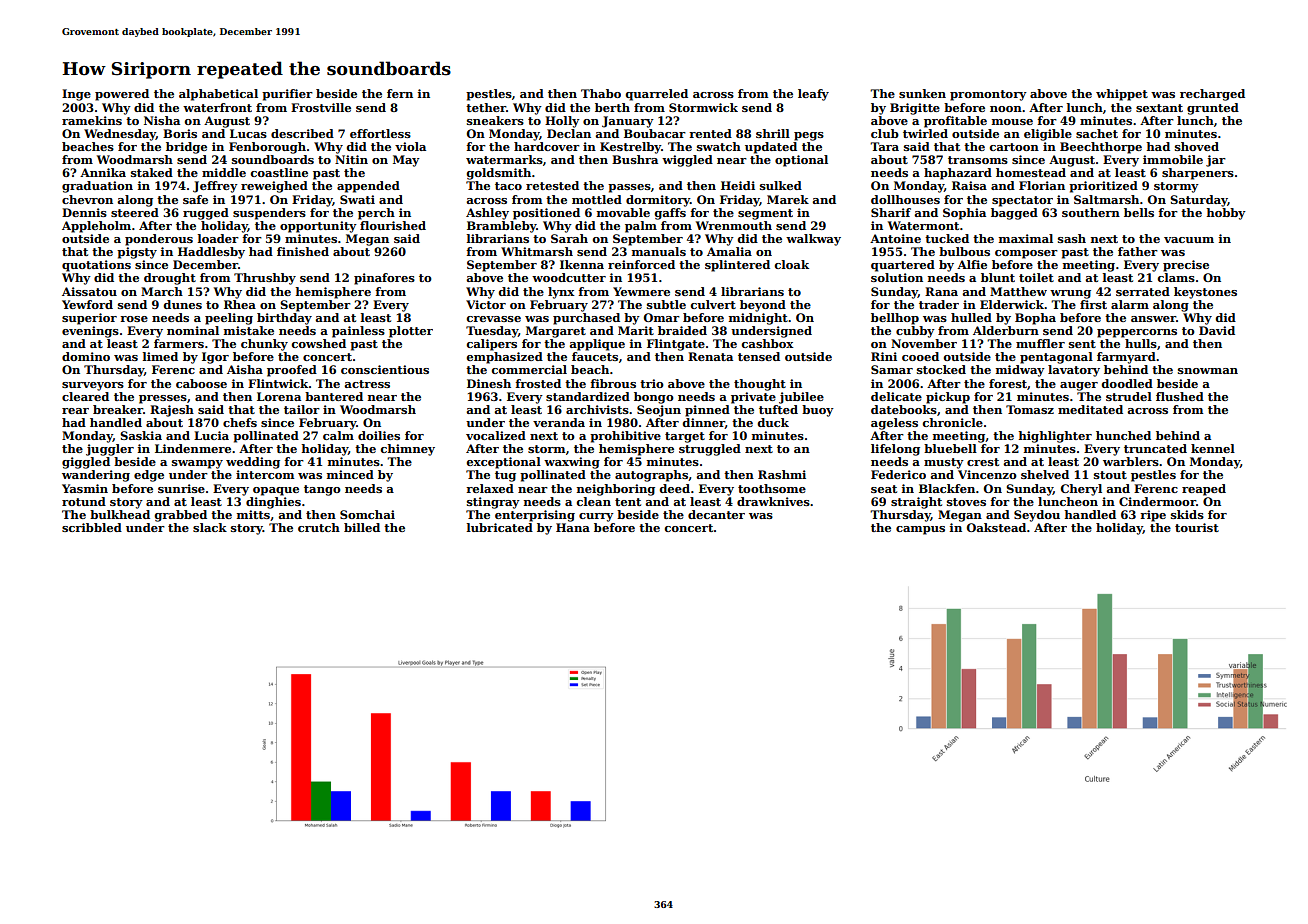 Image resolution: width=1308 pixels, height=924 pixels. What do you see at coordinates (500, 527) in the page?
I see `lubricated` at bounding box center [500, 527].
